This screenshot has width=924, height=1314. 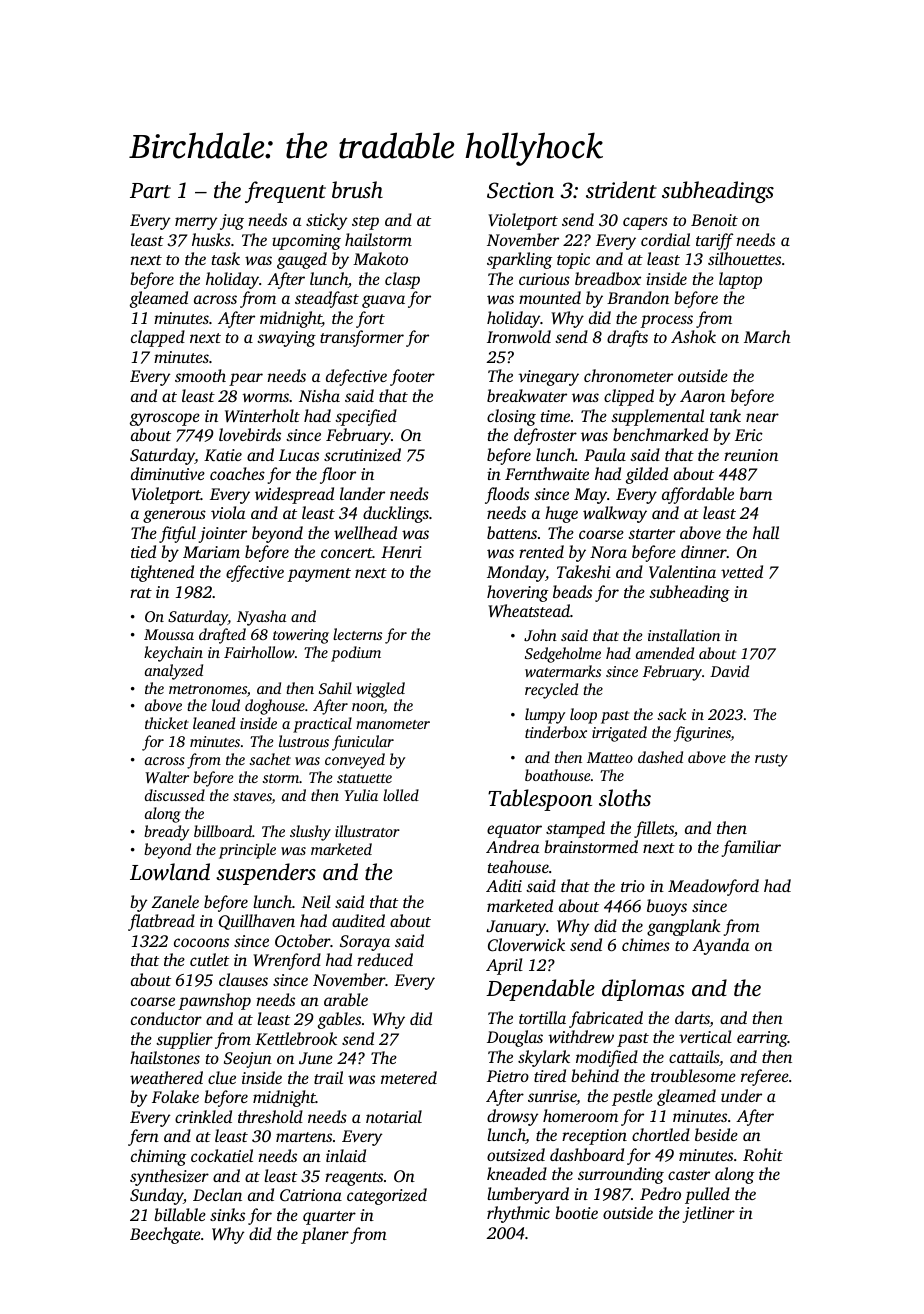 I want to click on Tablespoon, so click(x=540, y=800).
